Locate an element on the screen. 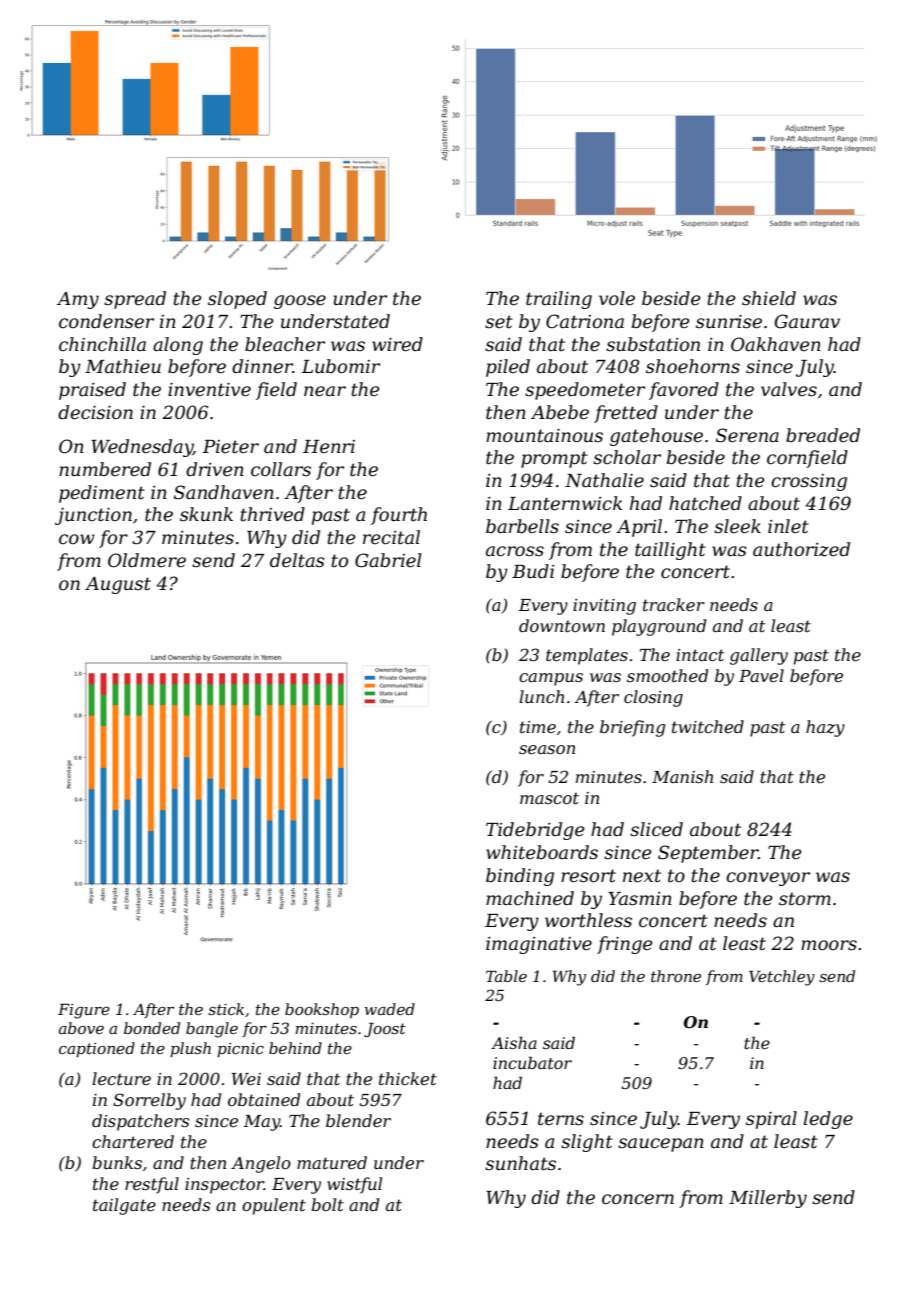 The image size is (924, 1314). opulent is located at coordinates (274, 1206).
